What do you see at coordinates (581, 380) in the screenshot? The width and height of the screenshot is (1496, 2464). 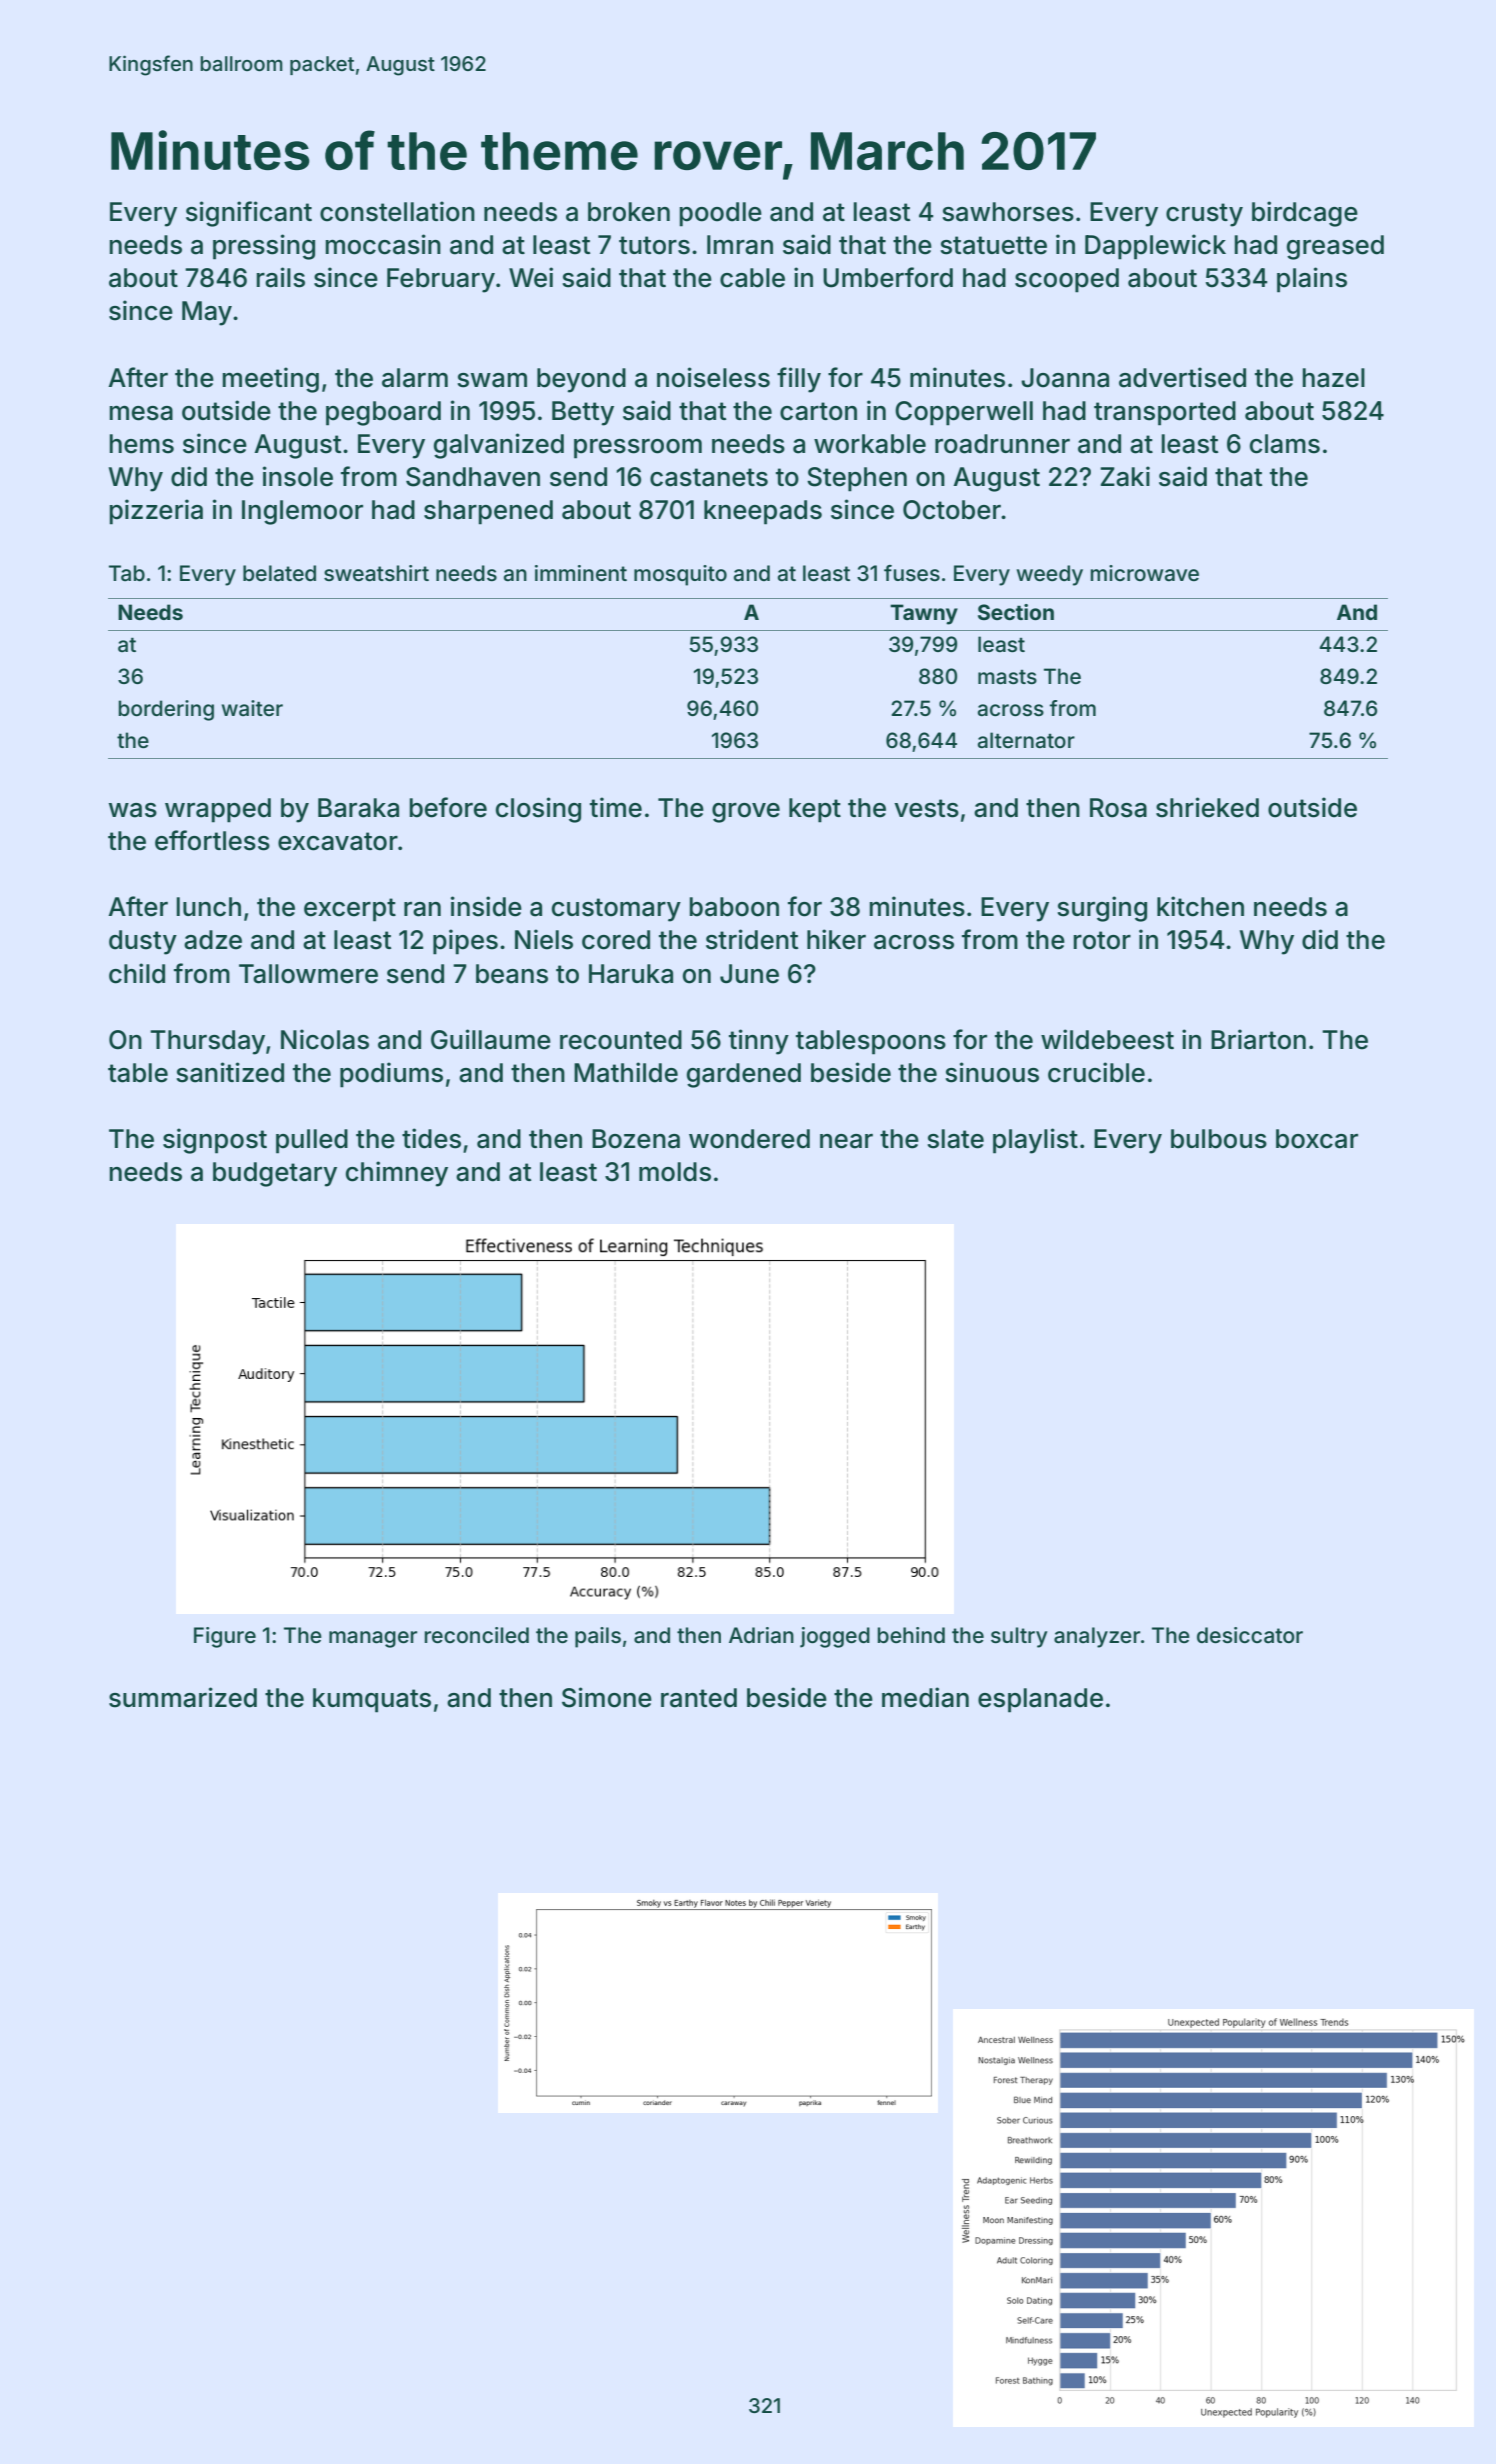 I see `beyond` at bounding box center [581, 380].
